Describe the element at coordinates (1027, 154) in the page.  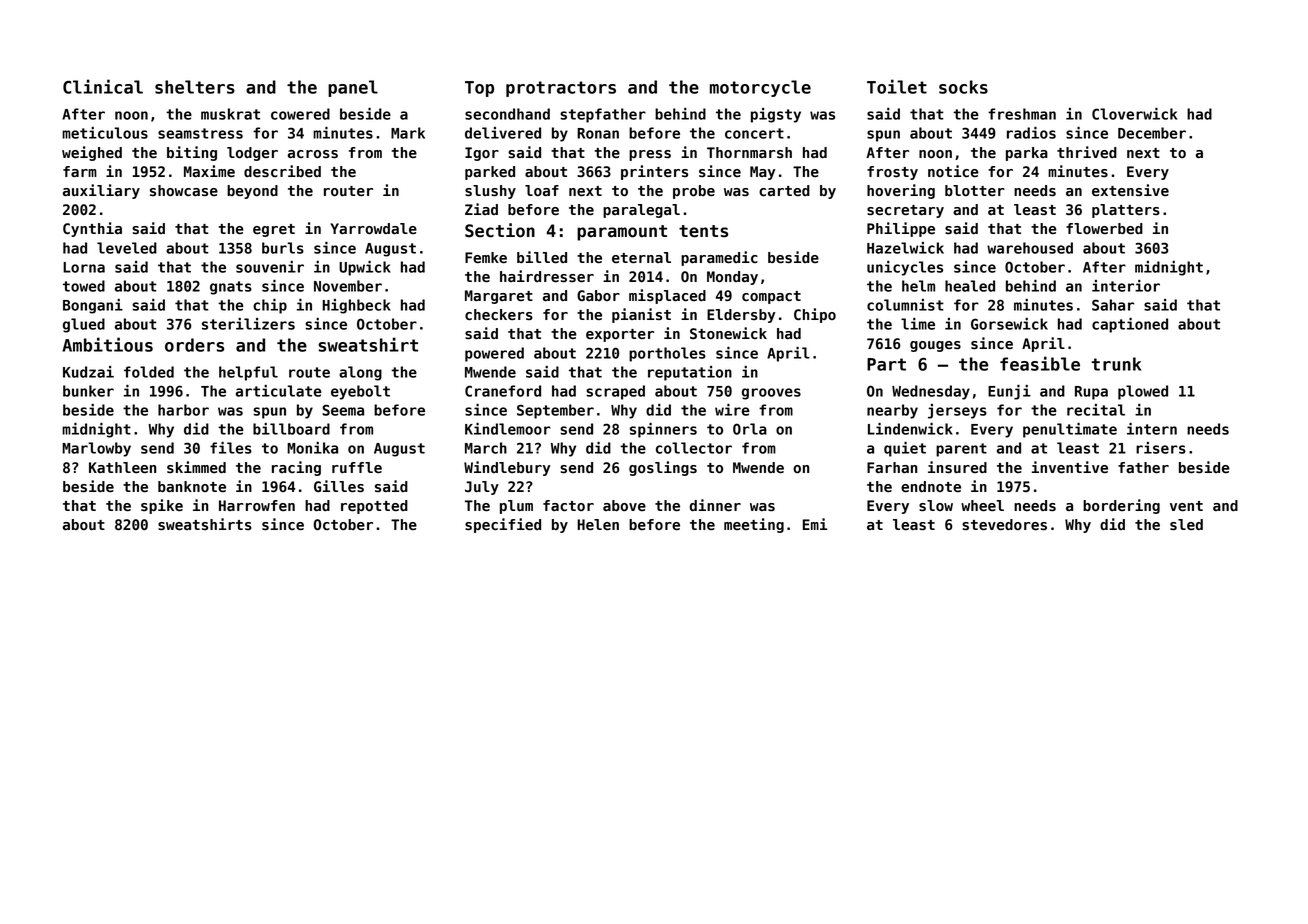
I see `parka` at that location.
